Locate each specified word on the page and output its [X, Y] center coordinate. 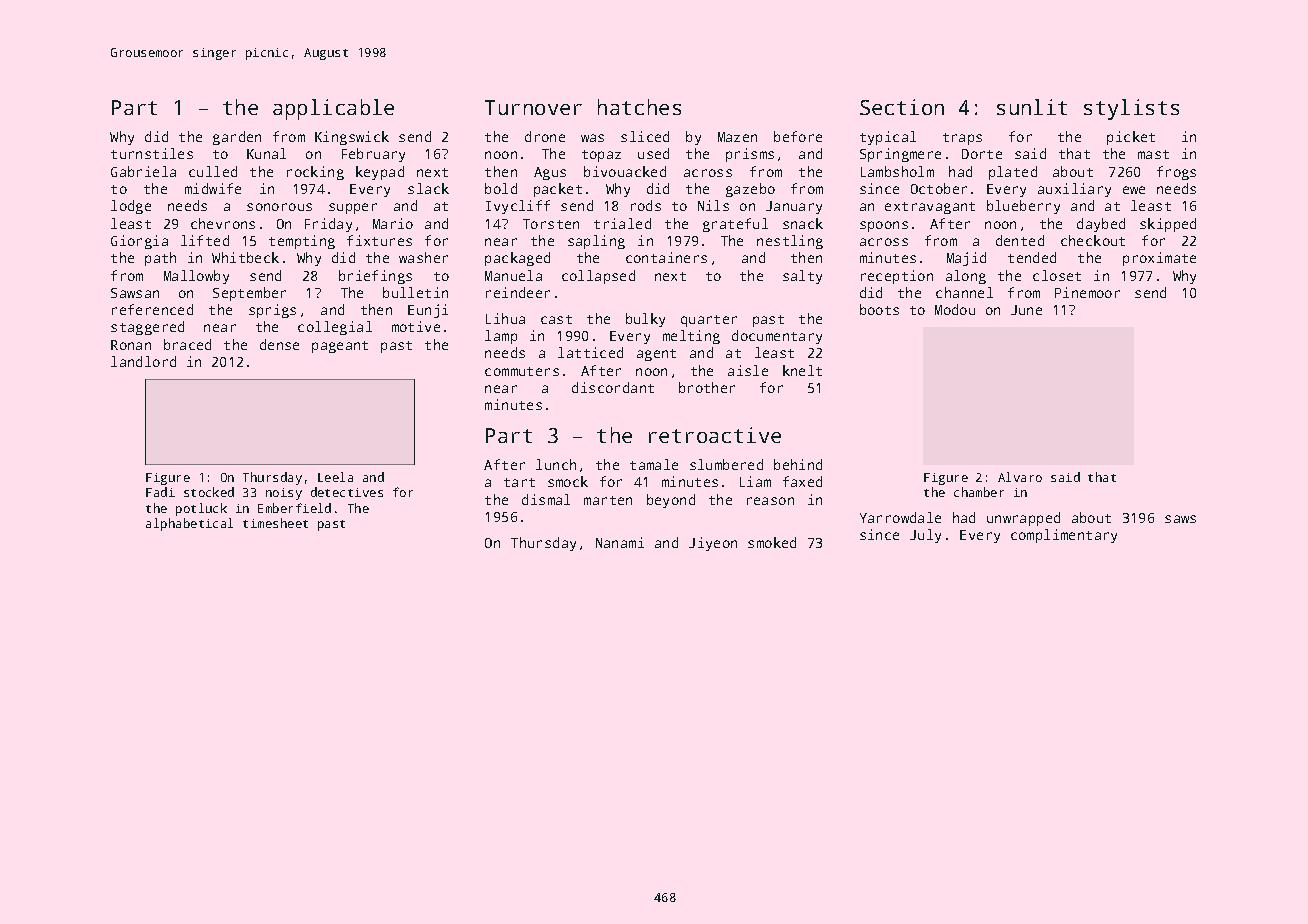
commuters [522, 371]
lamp [501, 337]
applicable [333, 109]
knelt [802, 370]
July [925, 536]
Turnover [533, 107]
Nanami [620, 542]
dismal [546, 499]
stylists [1131, 109]
